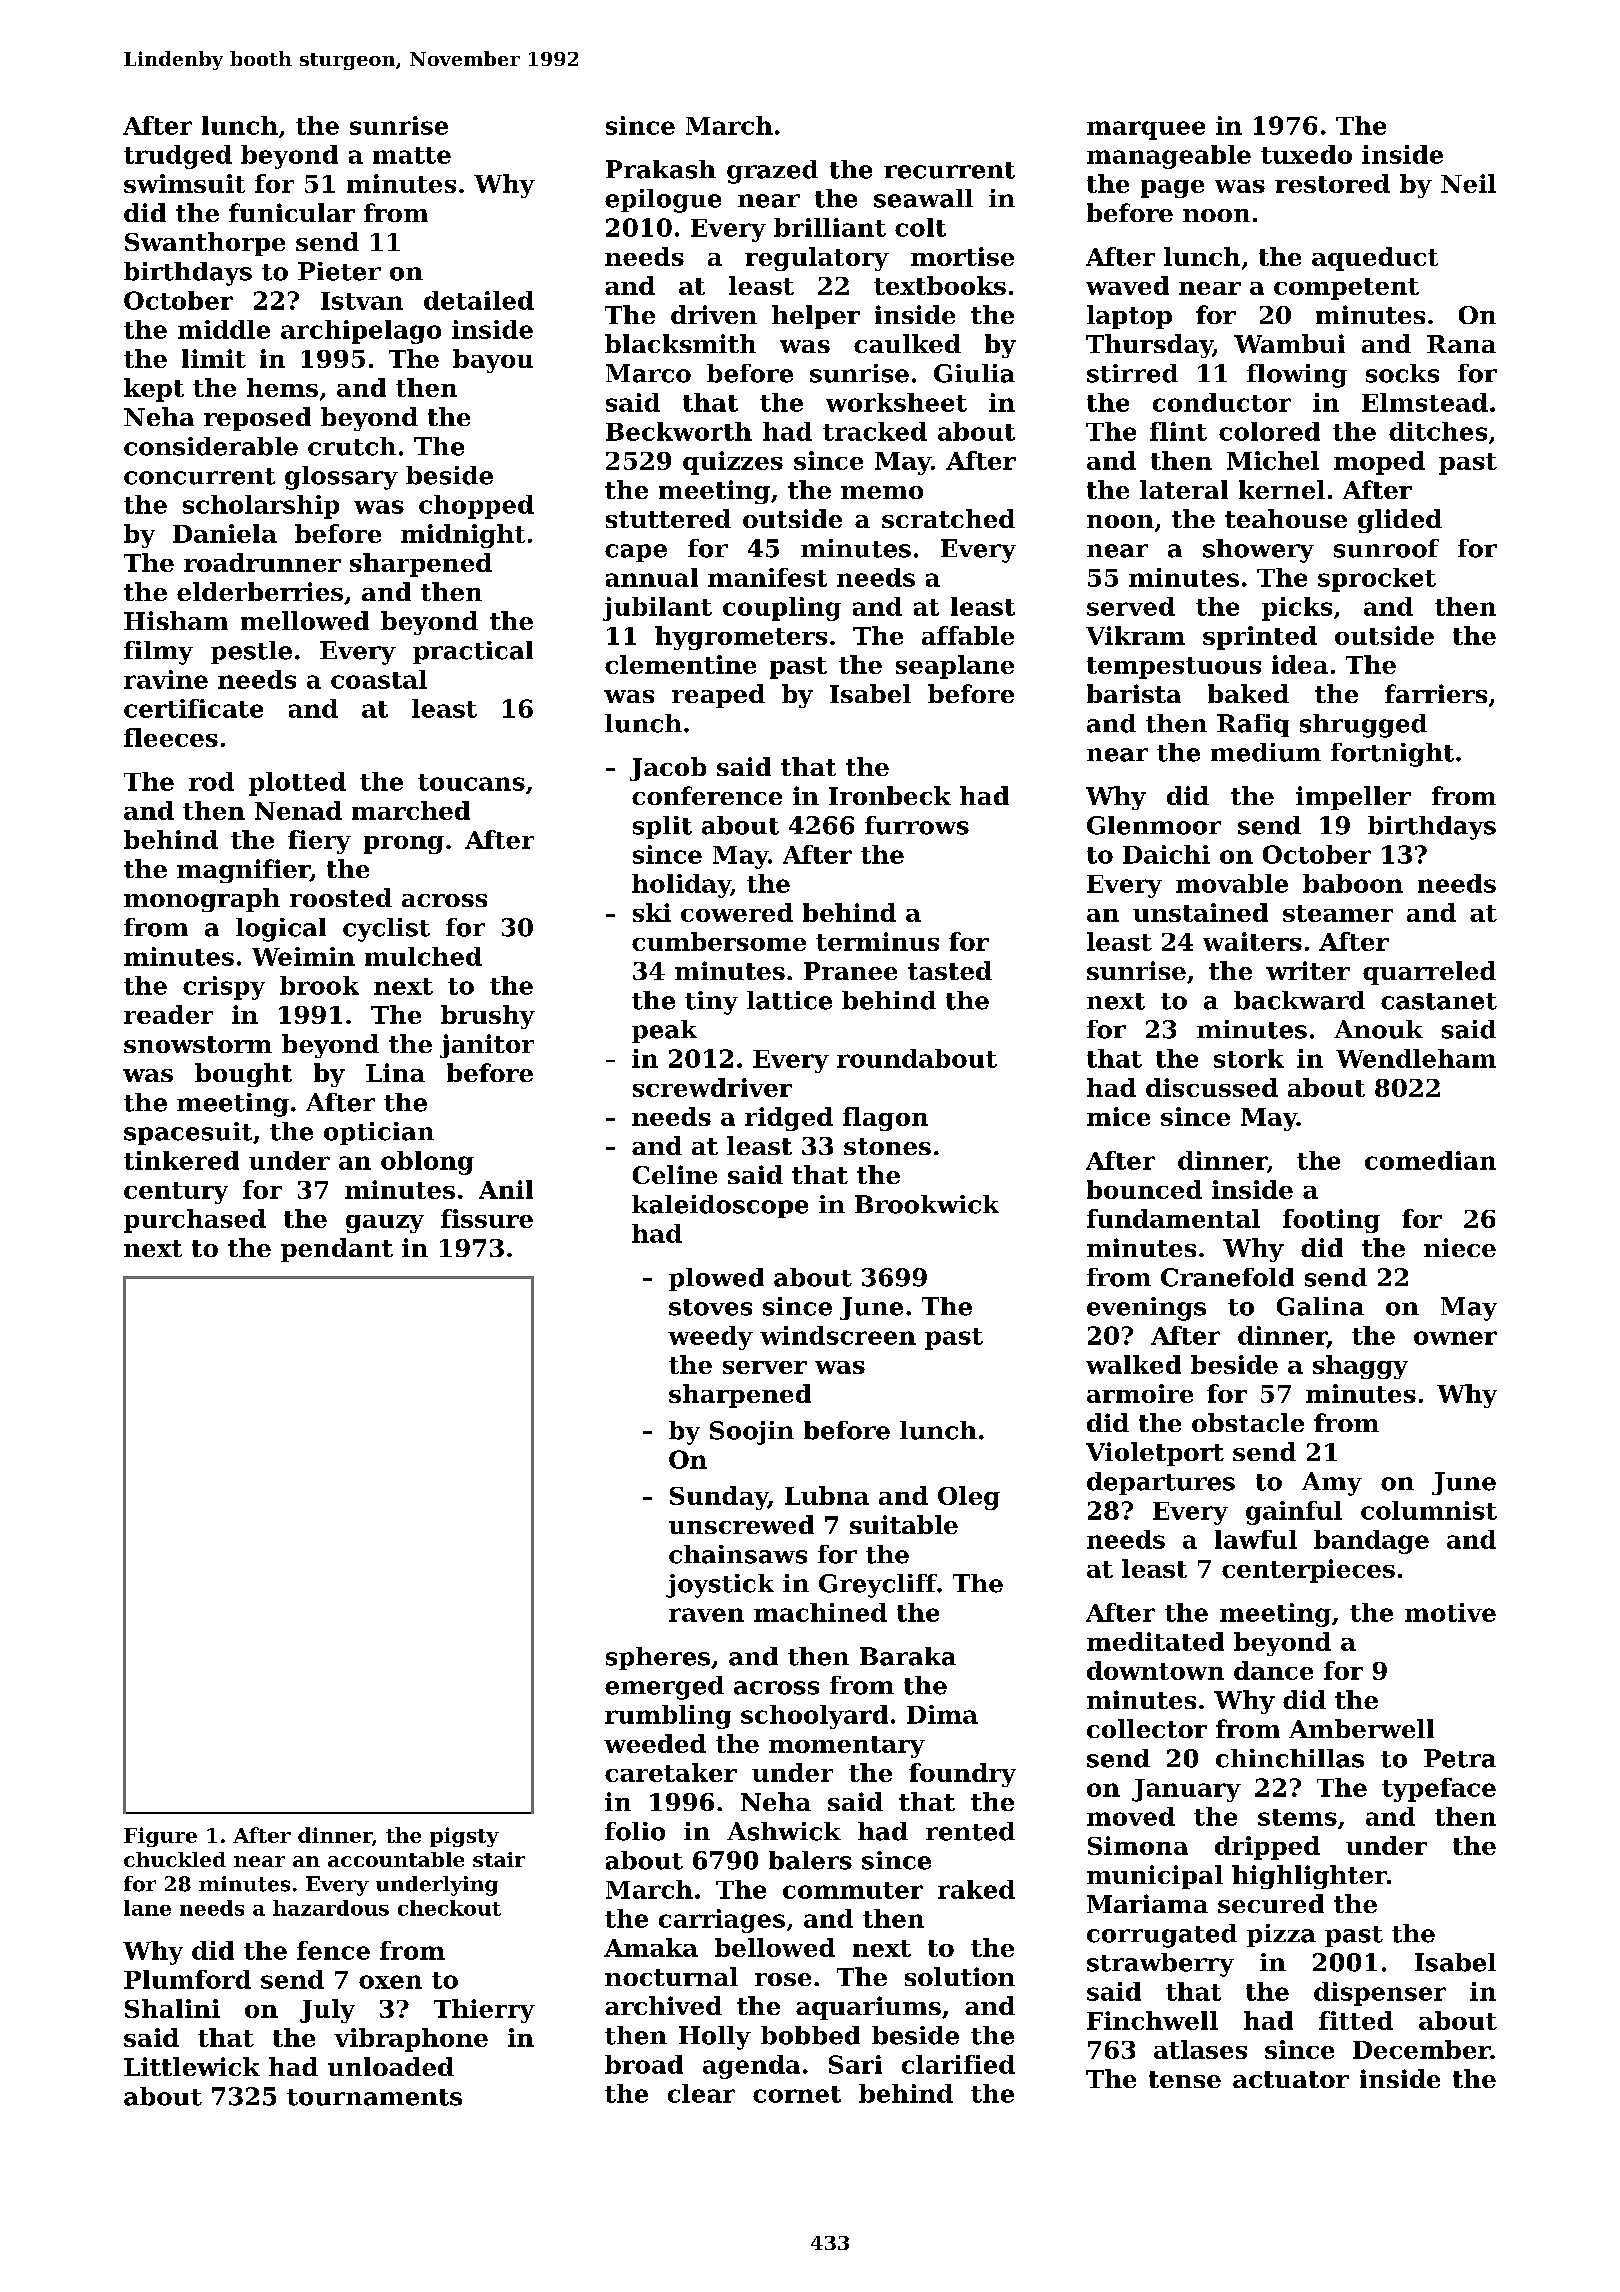 This image has width=1620, height=2292. I want to click on competent, so click(1346, 289).
